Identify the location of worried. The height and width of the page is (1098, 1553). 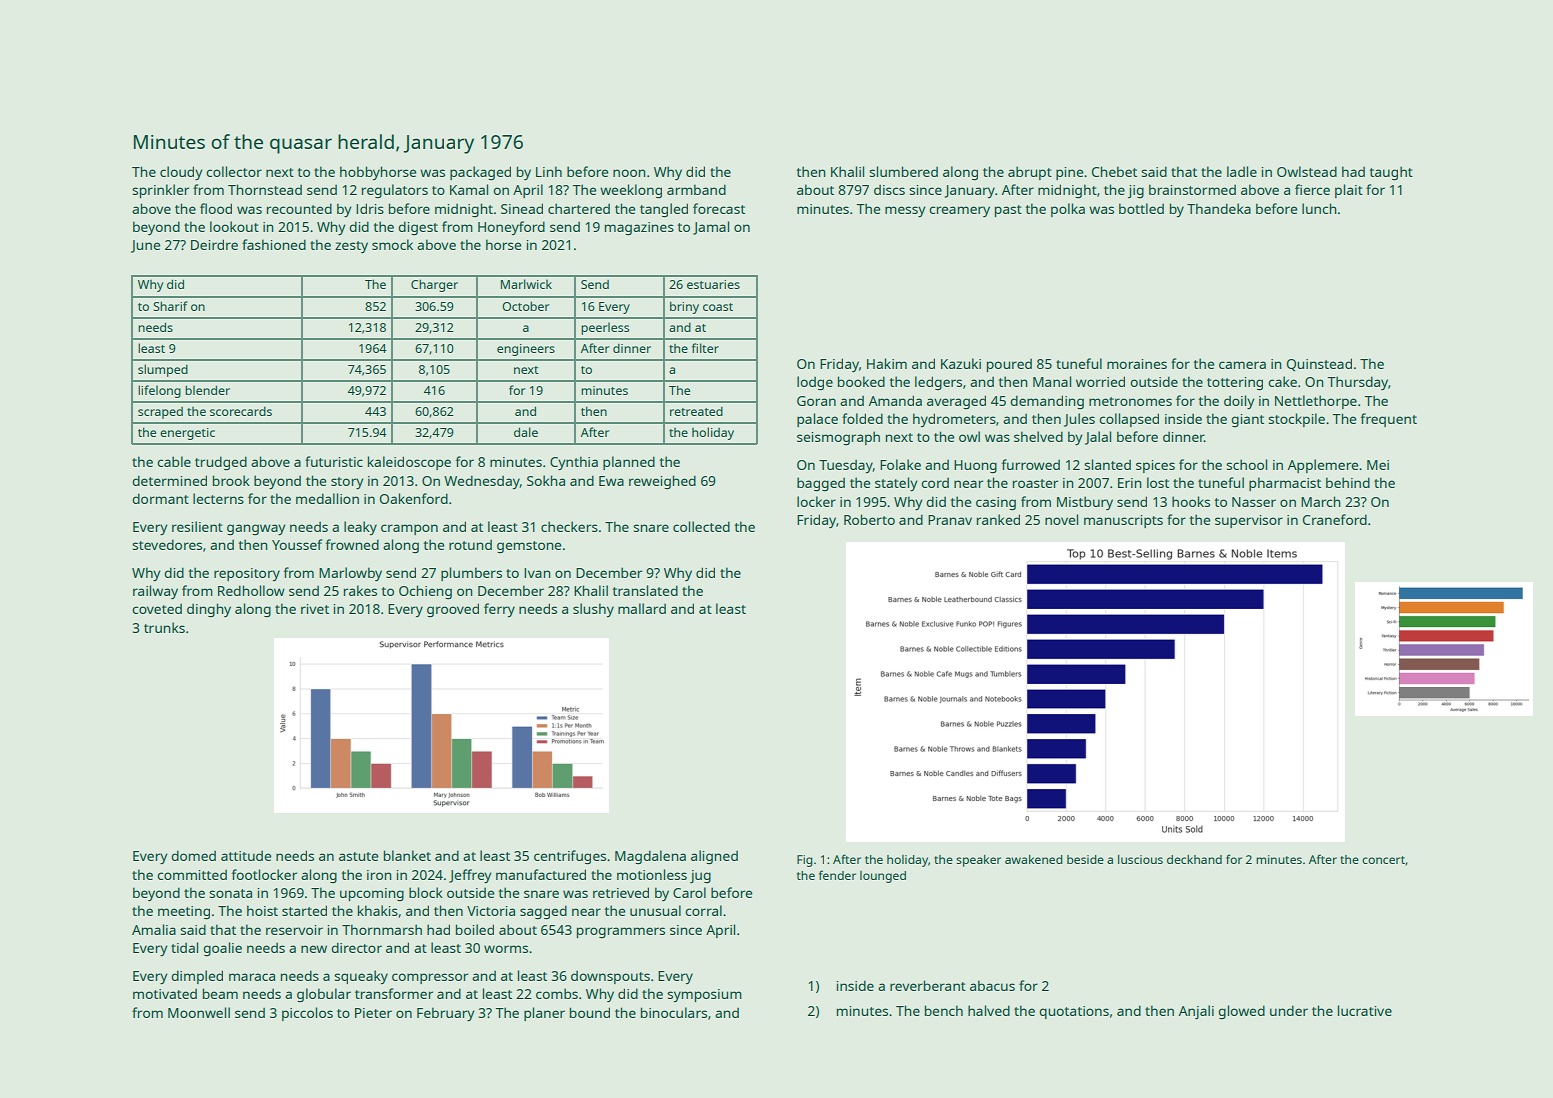
(1100, 381).
